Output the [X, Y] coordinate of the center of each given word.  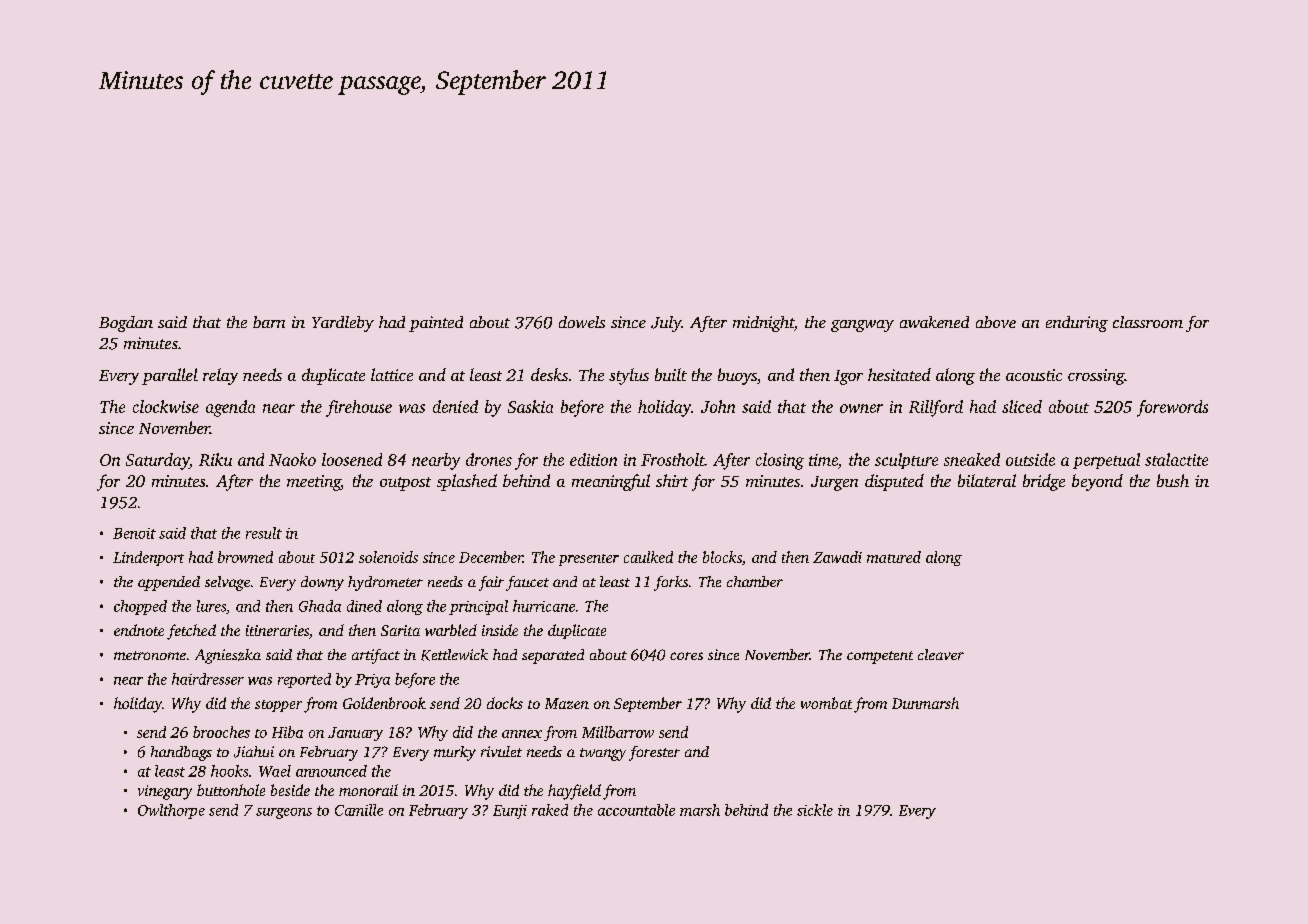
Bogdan [126, 324]
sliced [1022, 406]
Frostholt [673, 459]
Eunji [510, 812]
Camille [359, 810]
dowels [582, 322]
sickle [815, 810]
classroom [1148, 322]
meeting [314, 483]
